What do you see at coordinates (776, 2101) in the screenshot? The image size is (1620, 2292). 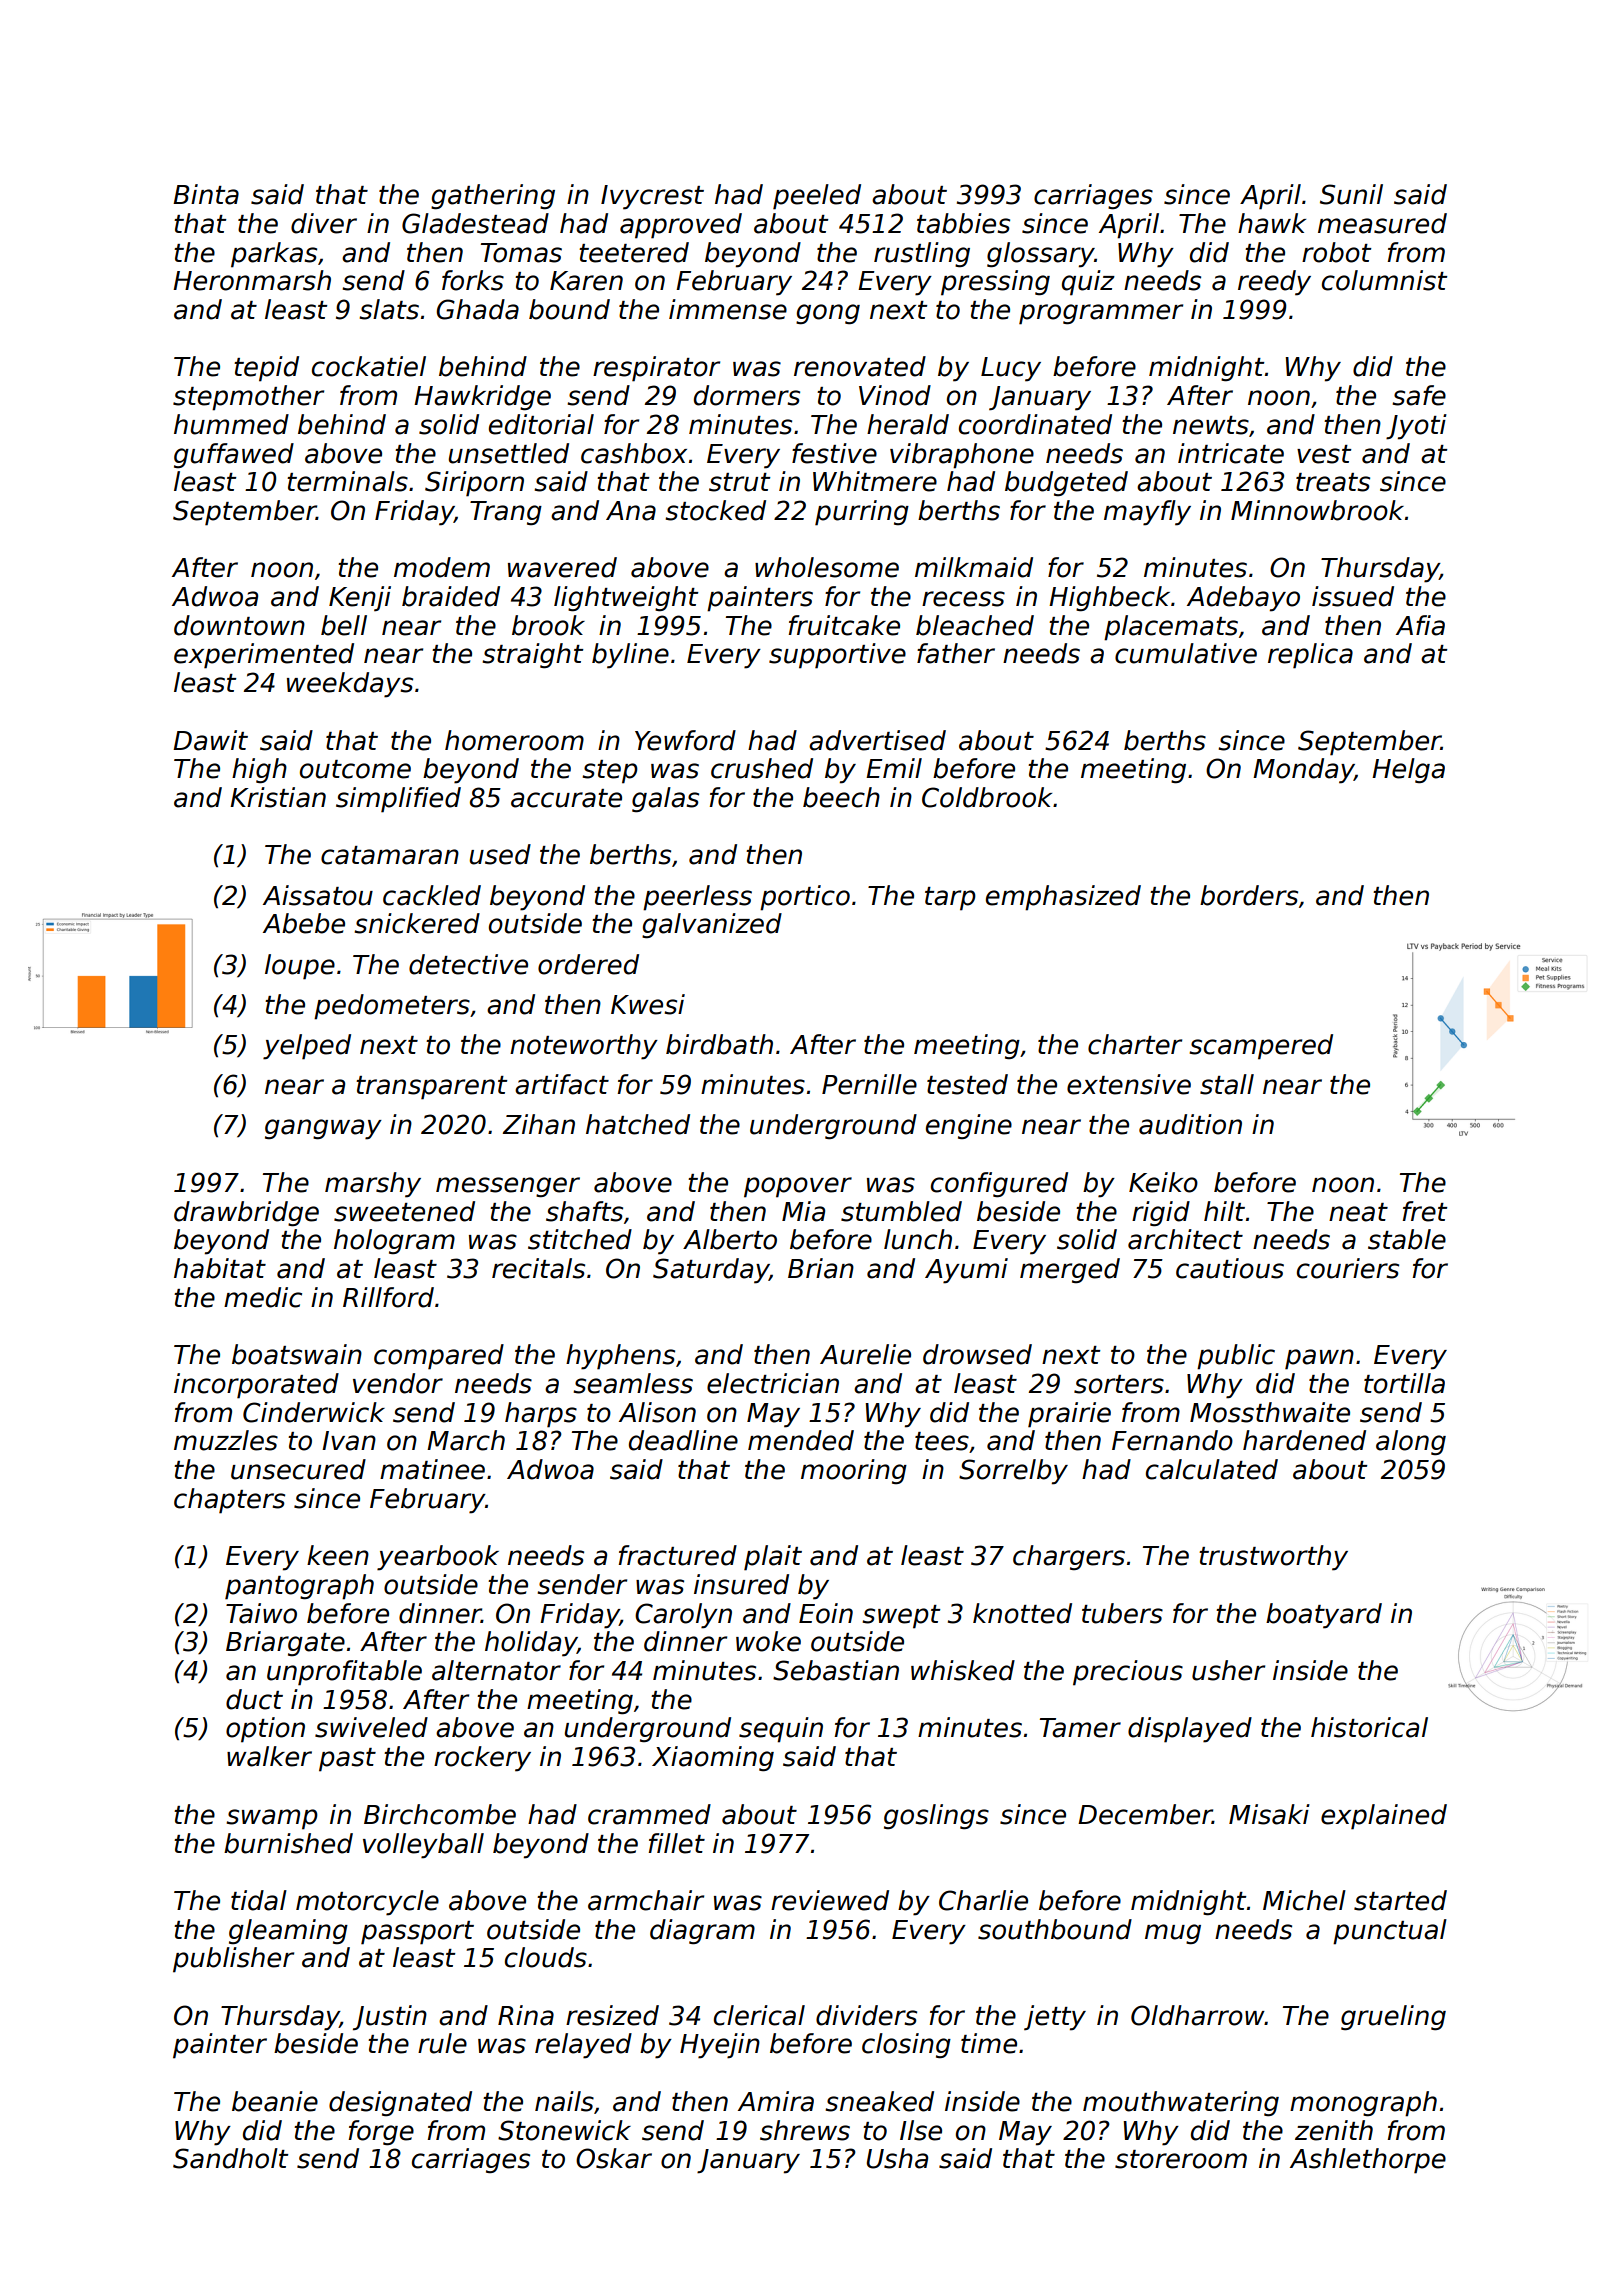 I see `Amira` at bounding box center [776, 2101].
